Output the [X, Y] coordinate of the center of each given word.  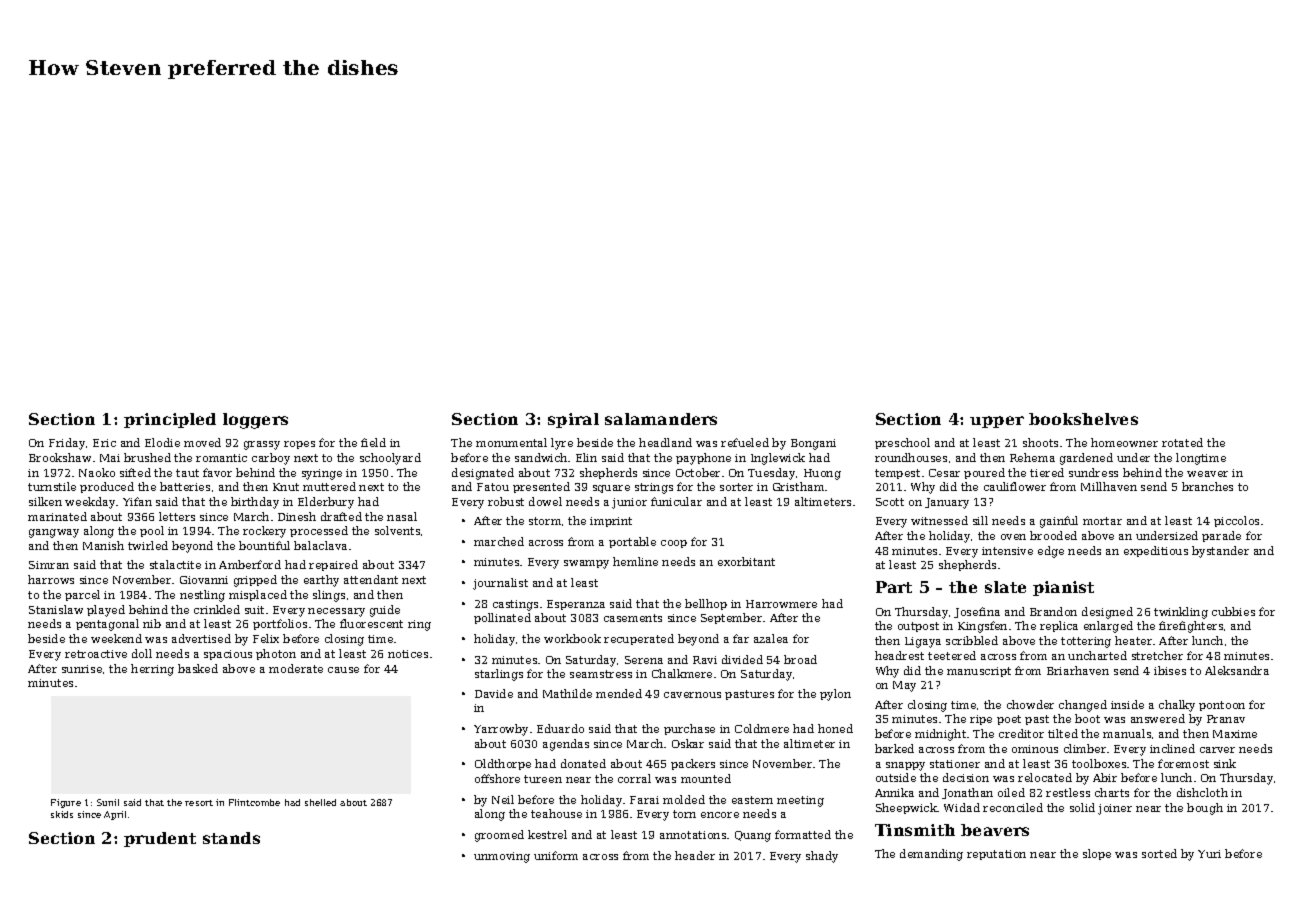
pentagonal [107, 625]
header [695, 855]
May [904, 686]
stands [231, 838]
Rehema [1032, 457]
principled [170, 420]
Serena [644, 660]
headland [665, 442]
